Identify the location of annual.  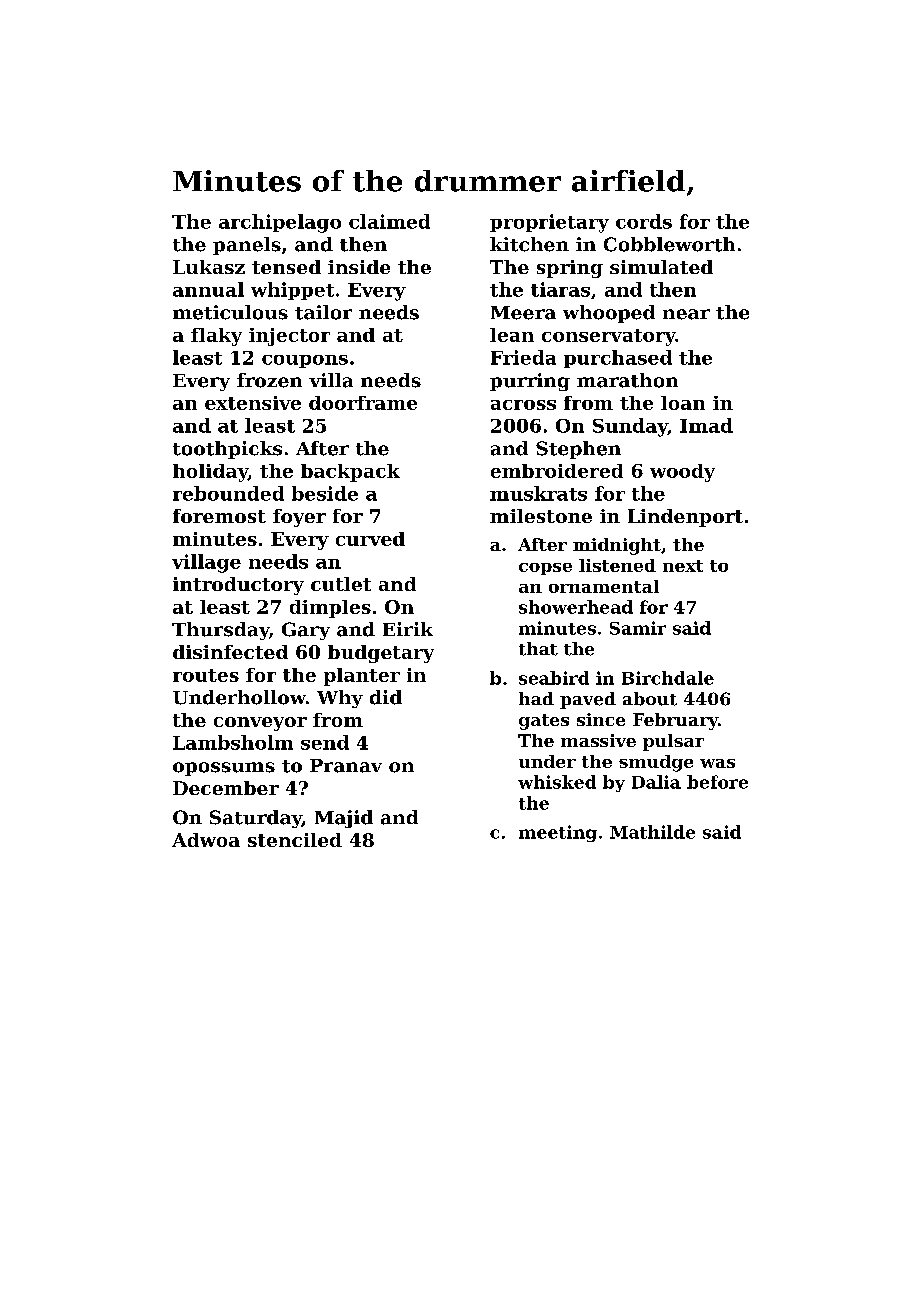
(208, 289).
